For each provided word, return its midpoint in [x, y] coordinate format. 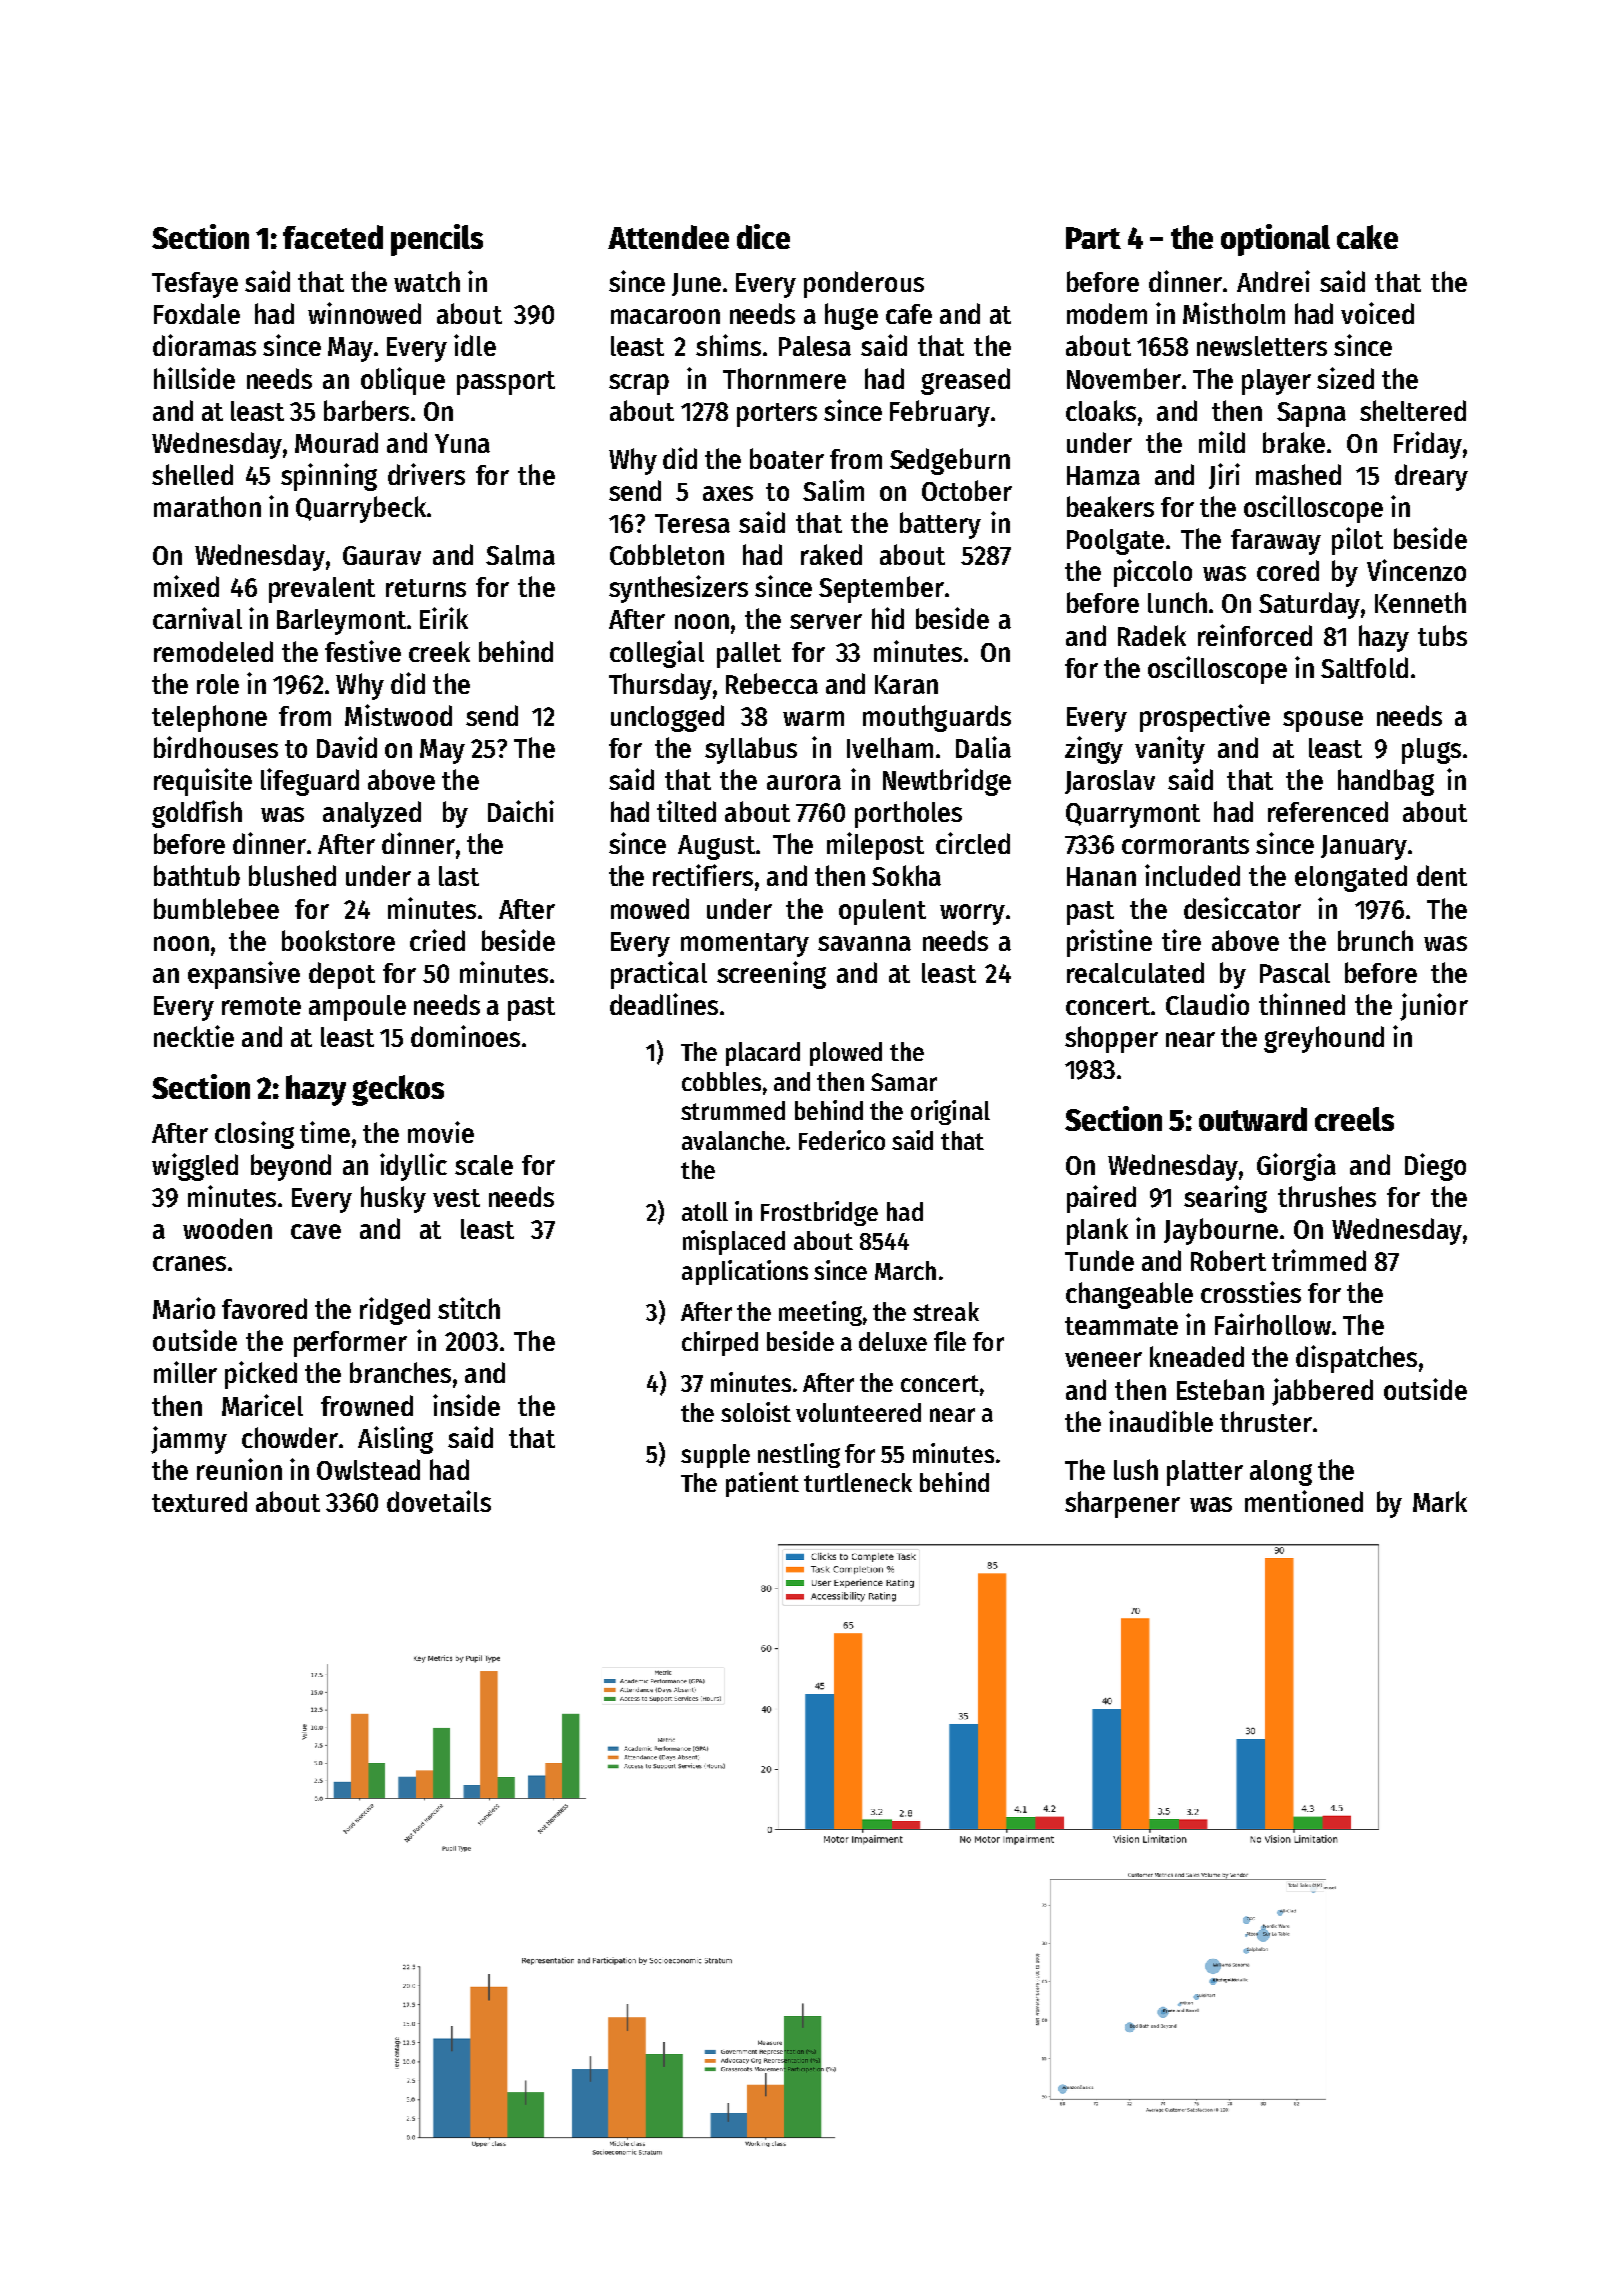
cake [1367, 237]
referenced [1328, 811]
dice [763, 236]
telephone [209, 718]
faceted [333, 237]
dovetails [439, 1501]
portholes [908, 814]
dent [1442, 875]
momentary [745, 945]
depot [342, 975]
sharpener [1122, 1504]
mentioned [1304, 1501]
